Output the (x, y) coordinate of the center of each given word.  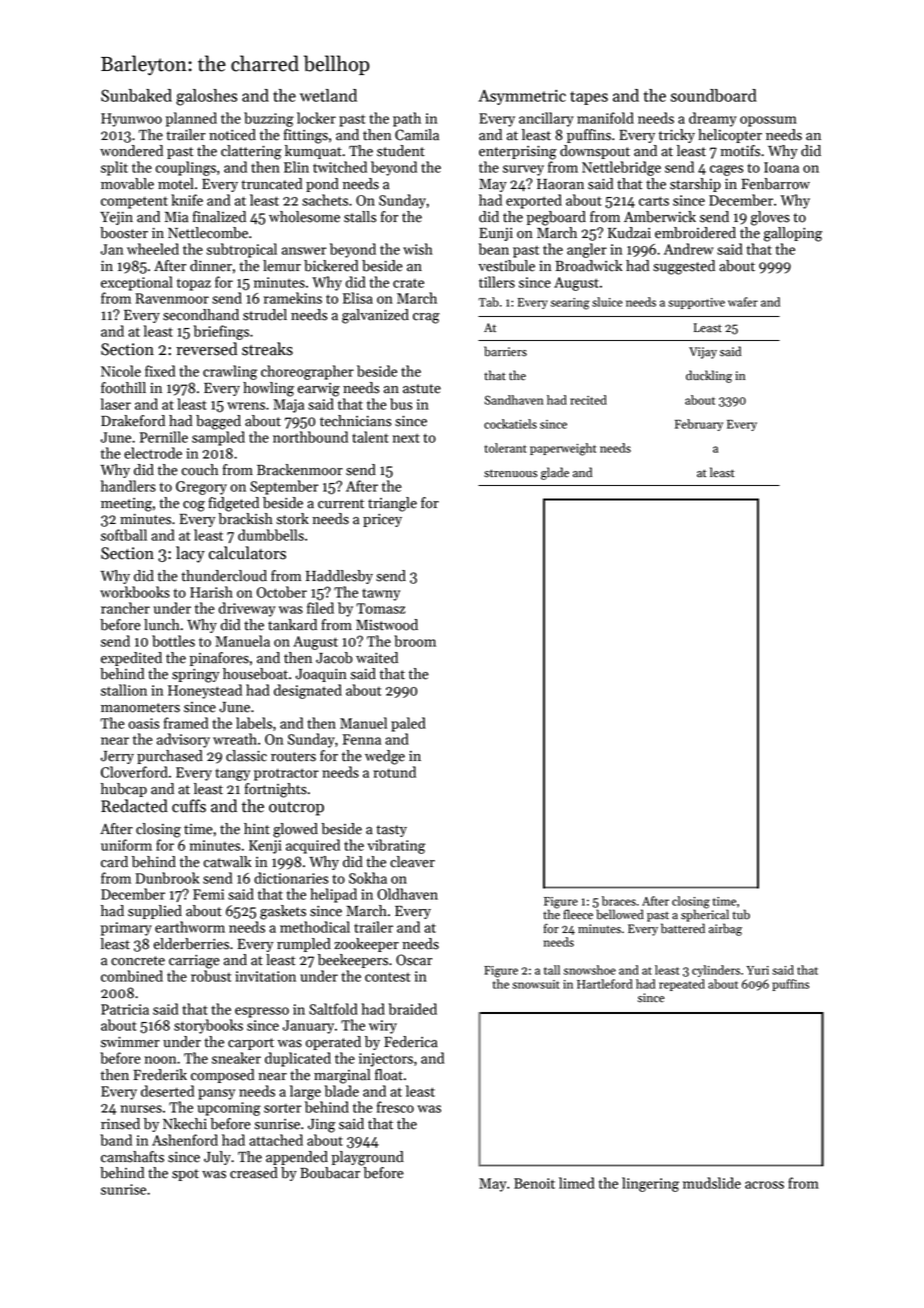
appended (297, 1158)
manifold (605, 118)
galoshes (206, 97)
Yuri (757, 970)
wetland (328, 95)
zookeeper (366, 945)
